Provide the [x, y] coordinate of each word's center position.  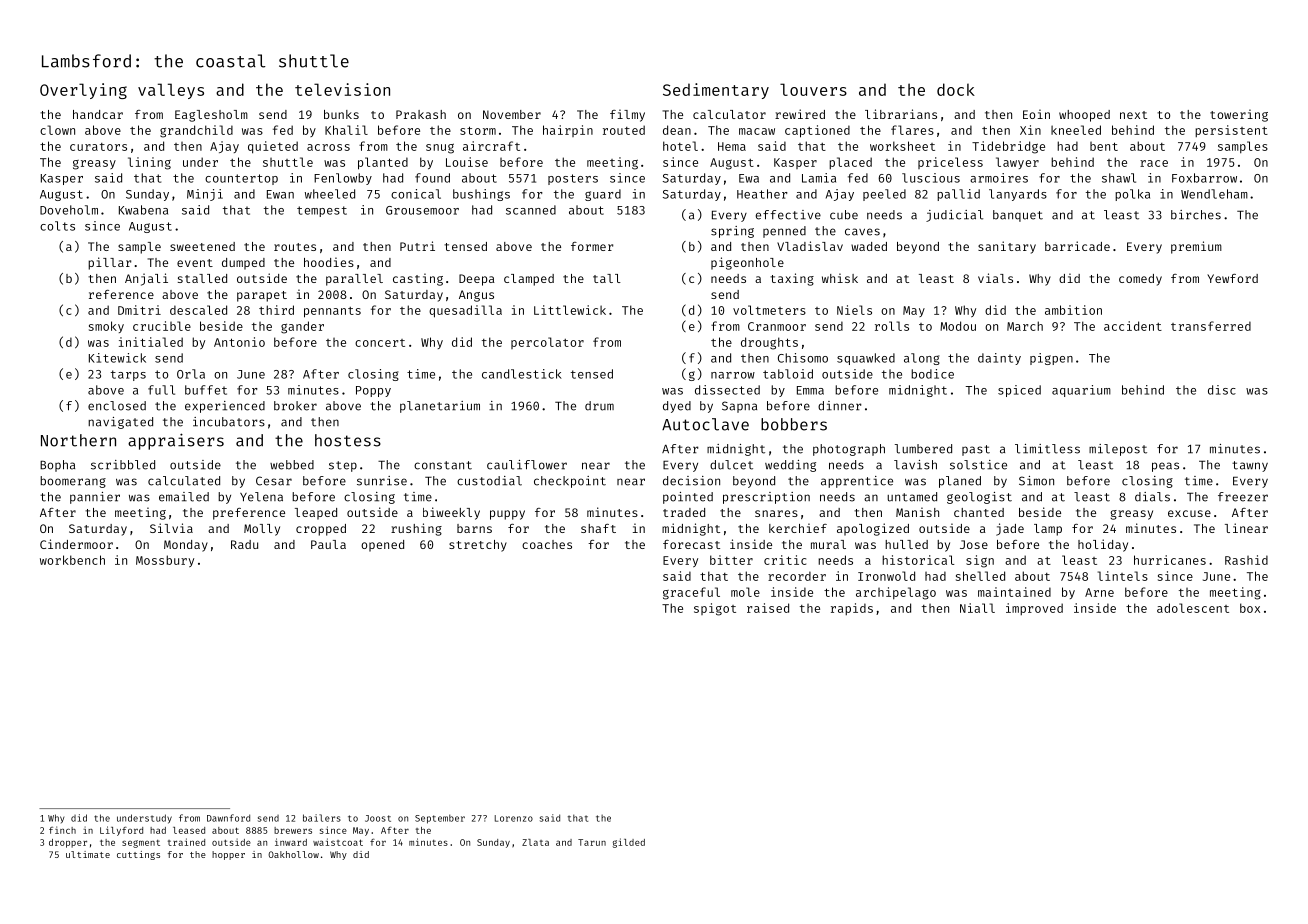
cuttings [138, 855]
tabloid [788, 374]
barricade [1077, 246]
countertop [241, 179]
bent [1104, 146]
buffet [206, 390]
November [512, 114]
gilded [629, 843]
